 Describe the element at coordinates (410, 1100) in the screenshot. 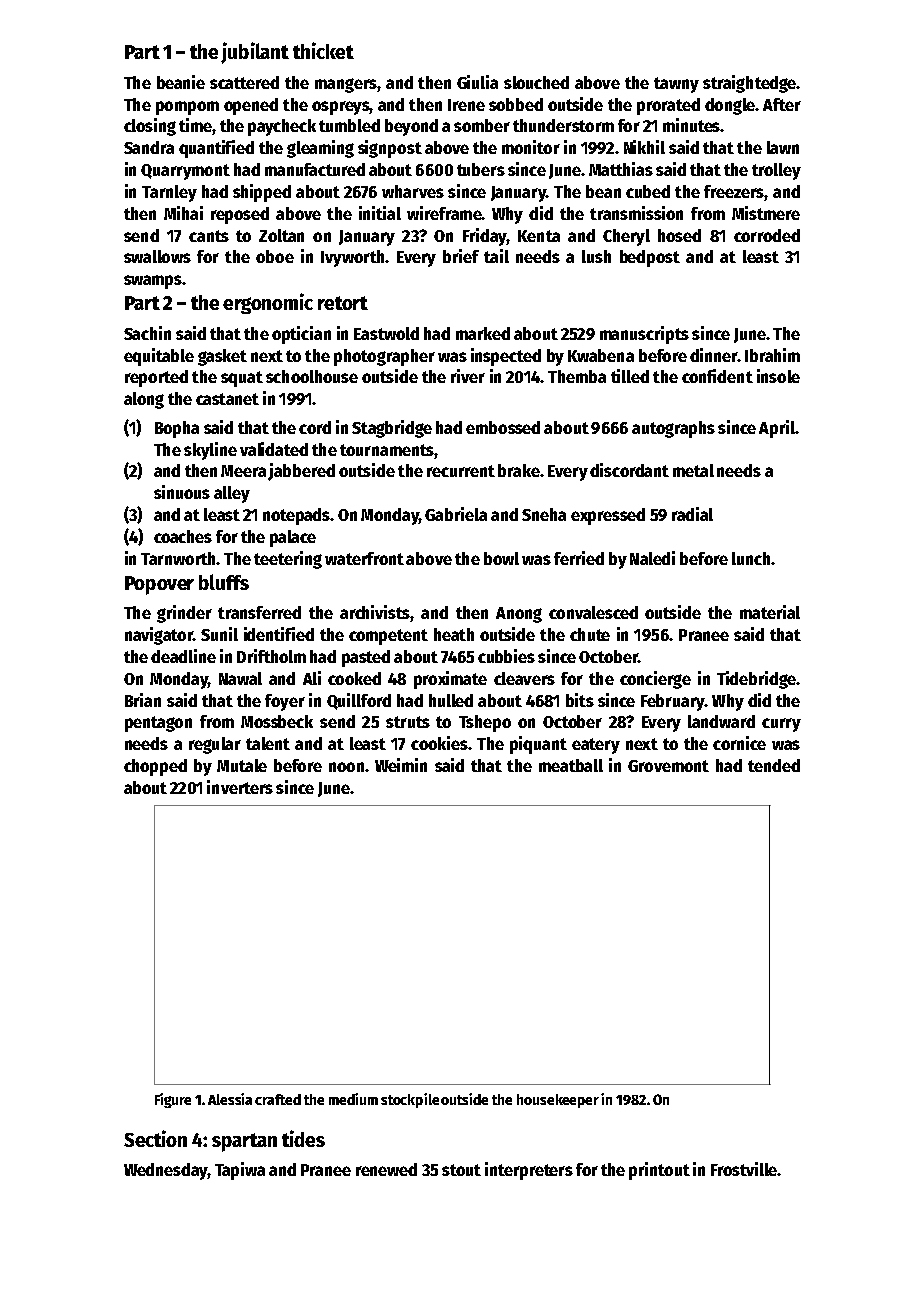

I see `stockpile` at that location.
